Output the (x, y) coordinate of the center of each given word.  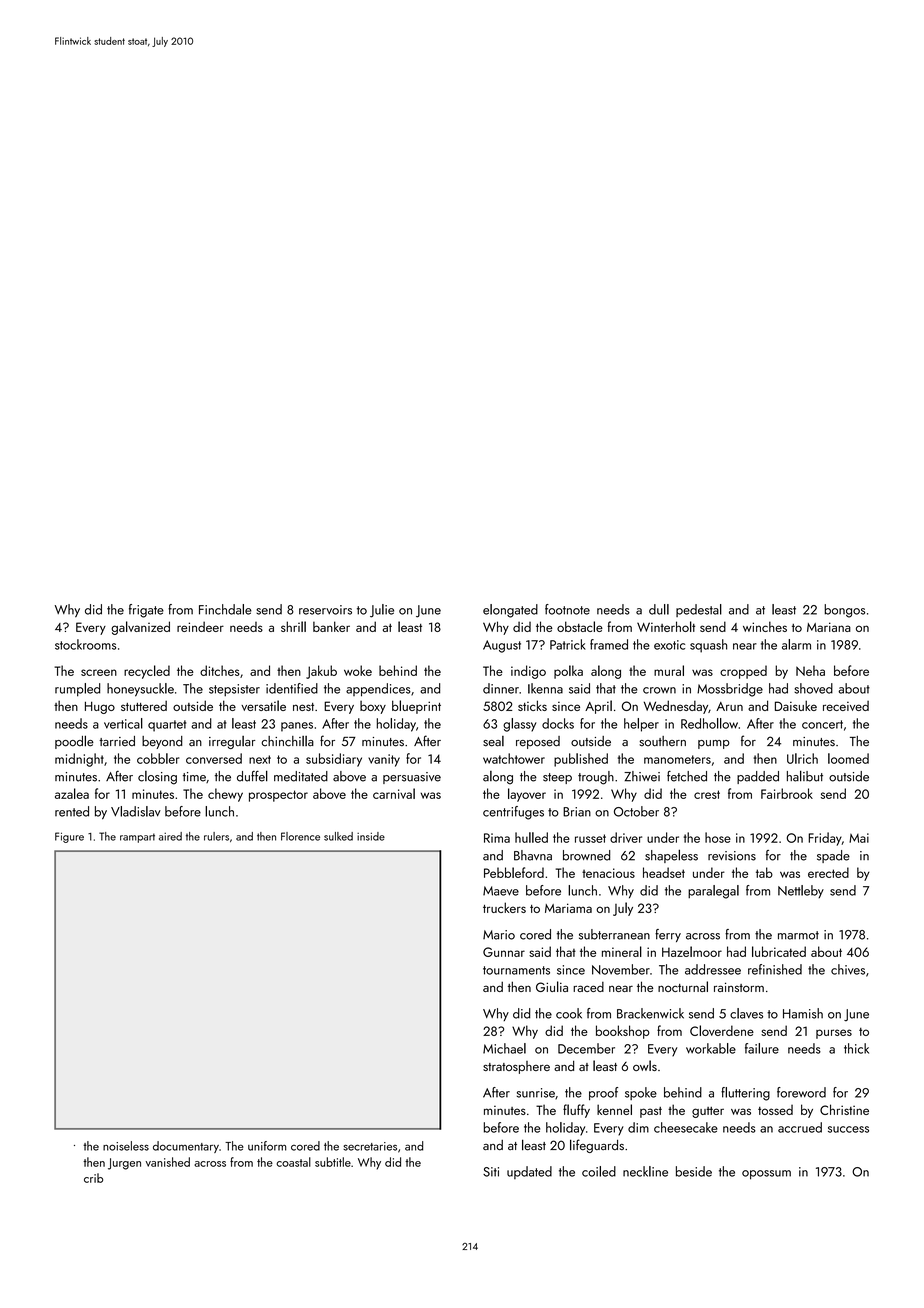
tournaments (516, 970)
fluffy (576, 1111)
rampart (137, 838)
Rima (497, 838)
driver (626, 837)
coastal (293, 1162)
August (502, 646)
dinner (501, 688)
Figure (69, 837)
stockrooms (85, 644)
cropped (743, 672)
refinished (775, 969)
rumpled (77, 690)
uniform (267, 1146)
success (848, 1129)
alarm (796, 644)
